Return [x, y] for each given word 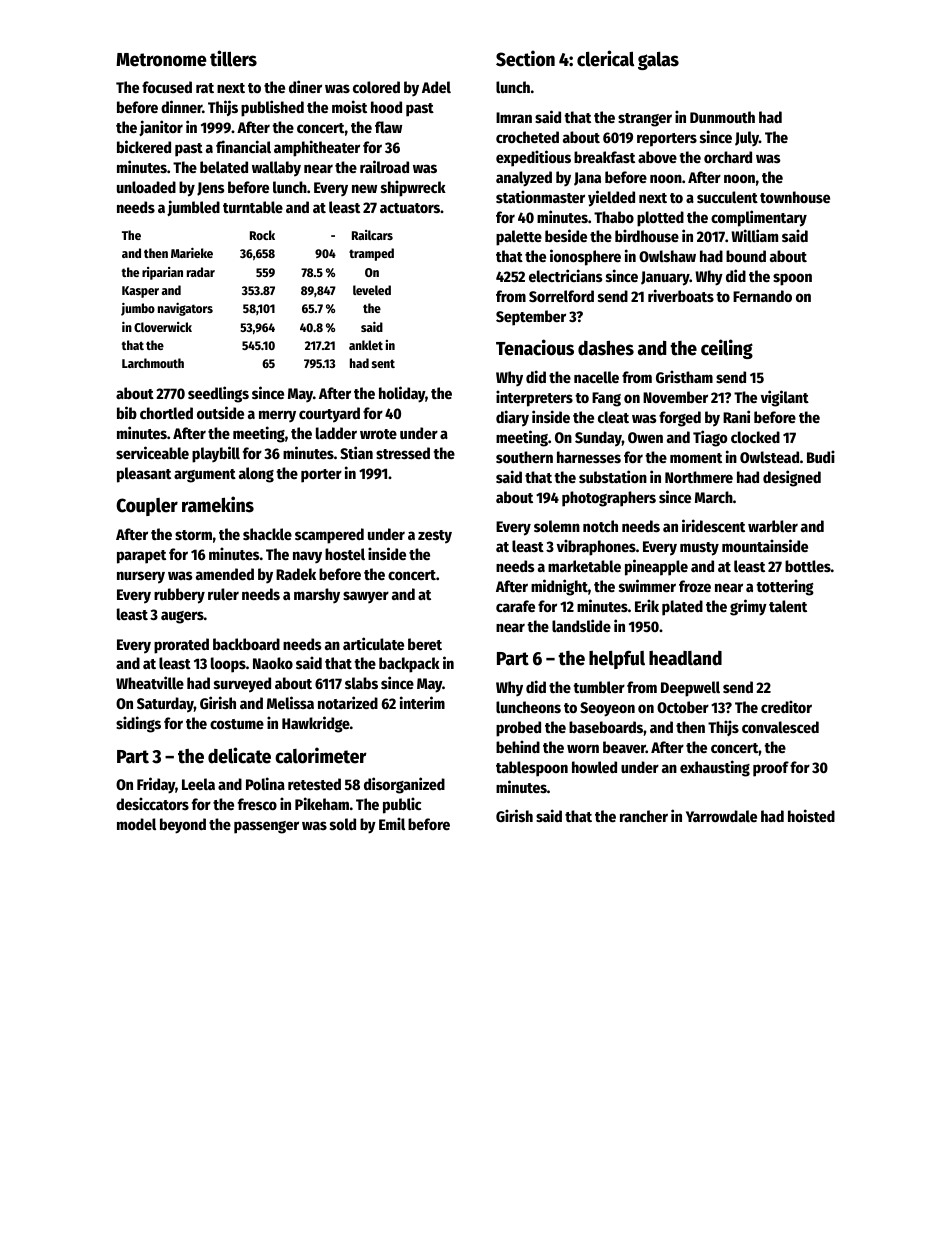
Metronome [161, 60]
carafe [515, 606]
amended [225, 574]
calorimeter [321, 755]
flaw [388, 127]
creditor [786, 706]
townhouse [795, 197]
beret [425, 644]
